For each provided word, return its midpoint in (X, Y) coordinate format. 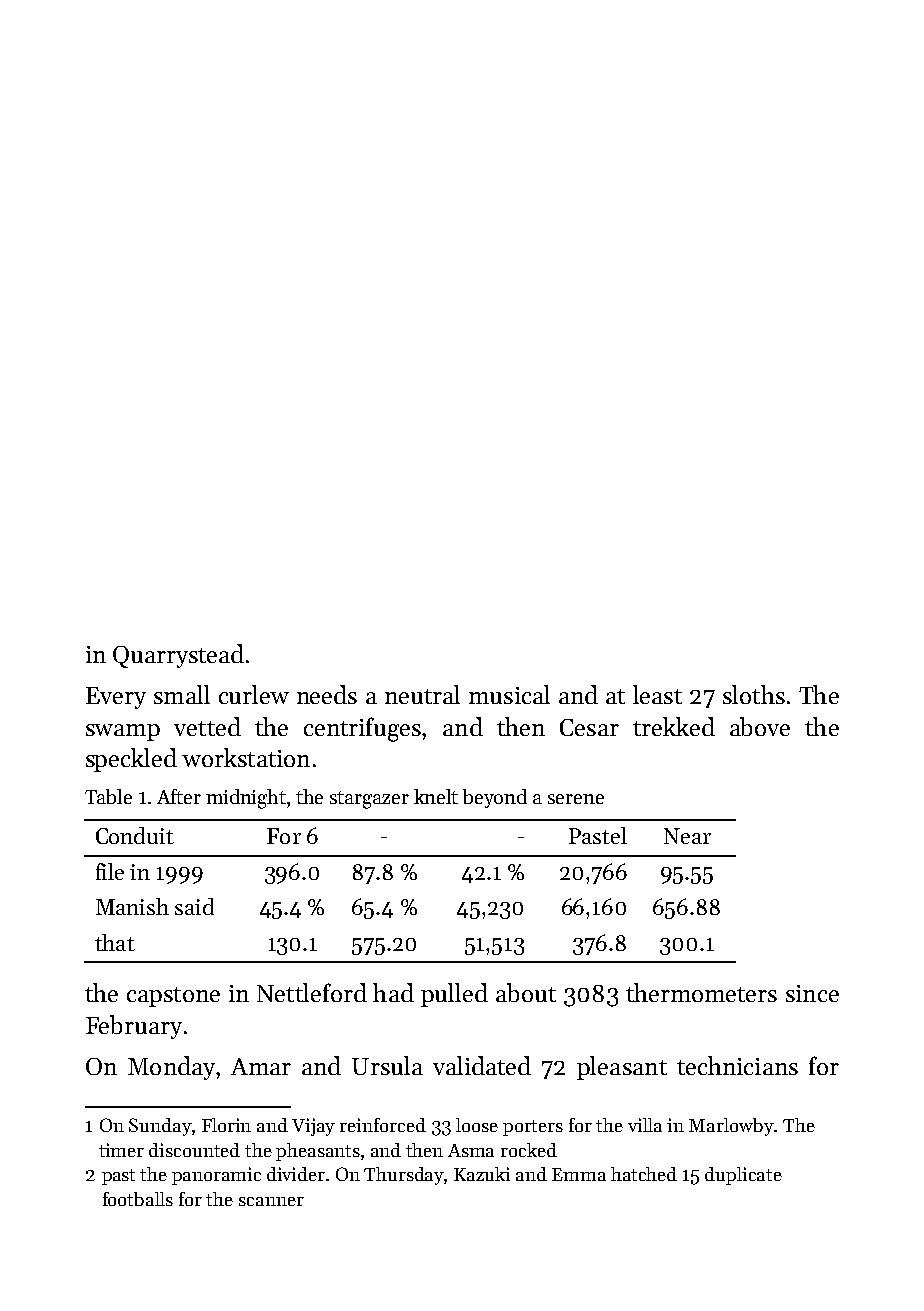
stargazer (369, 800)
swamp (123, 732)
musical (509, 694)
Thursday (404, 1176)
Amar (261, 1066)
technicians (737, 1065)
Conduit (135, 835)
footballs (138, 1199)
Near (687, 836)
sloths (754, 694)
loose (477, 1125)
